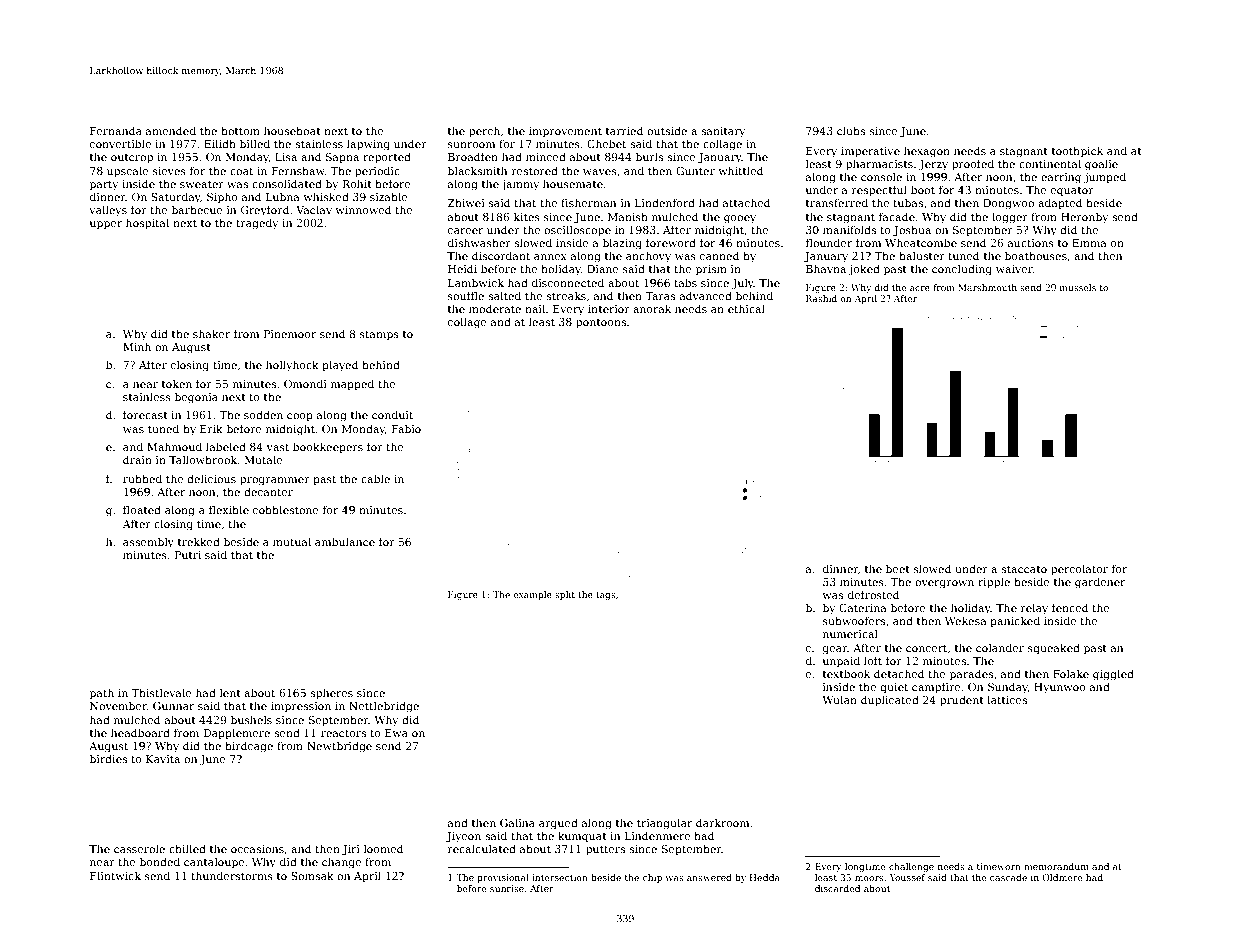 The height and width of the page is (952, 1233). I want to click on staccato, so click(1024, 569).
